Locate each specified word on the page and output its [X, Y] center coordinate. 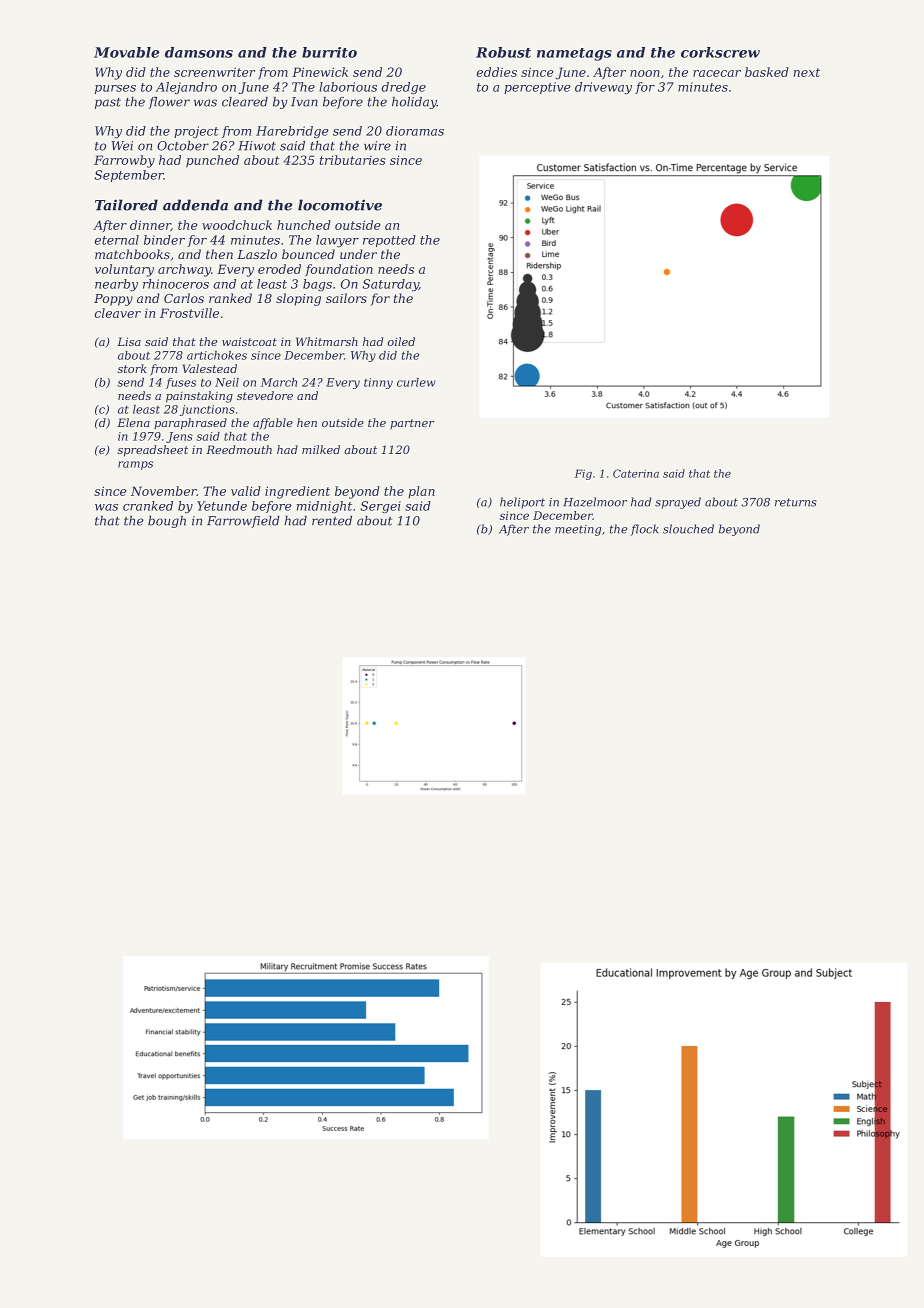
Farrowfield [243, 522]
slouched [688, 529]
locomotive [340, 205]
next [807, 72]
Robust [503, 52]
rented [332, 521]
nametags [574, 54]
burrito [329, 52]
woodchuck [237, 225]
